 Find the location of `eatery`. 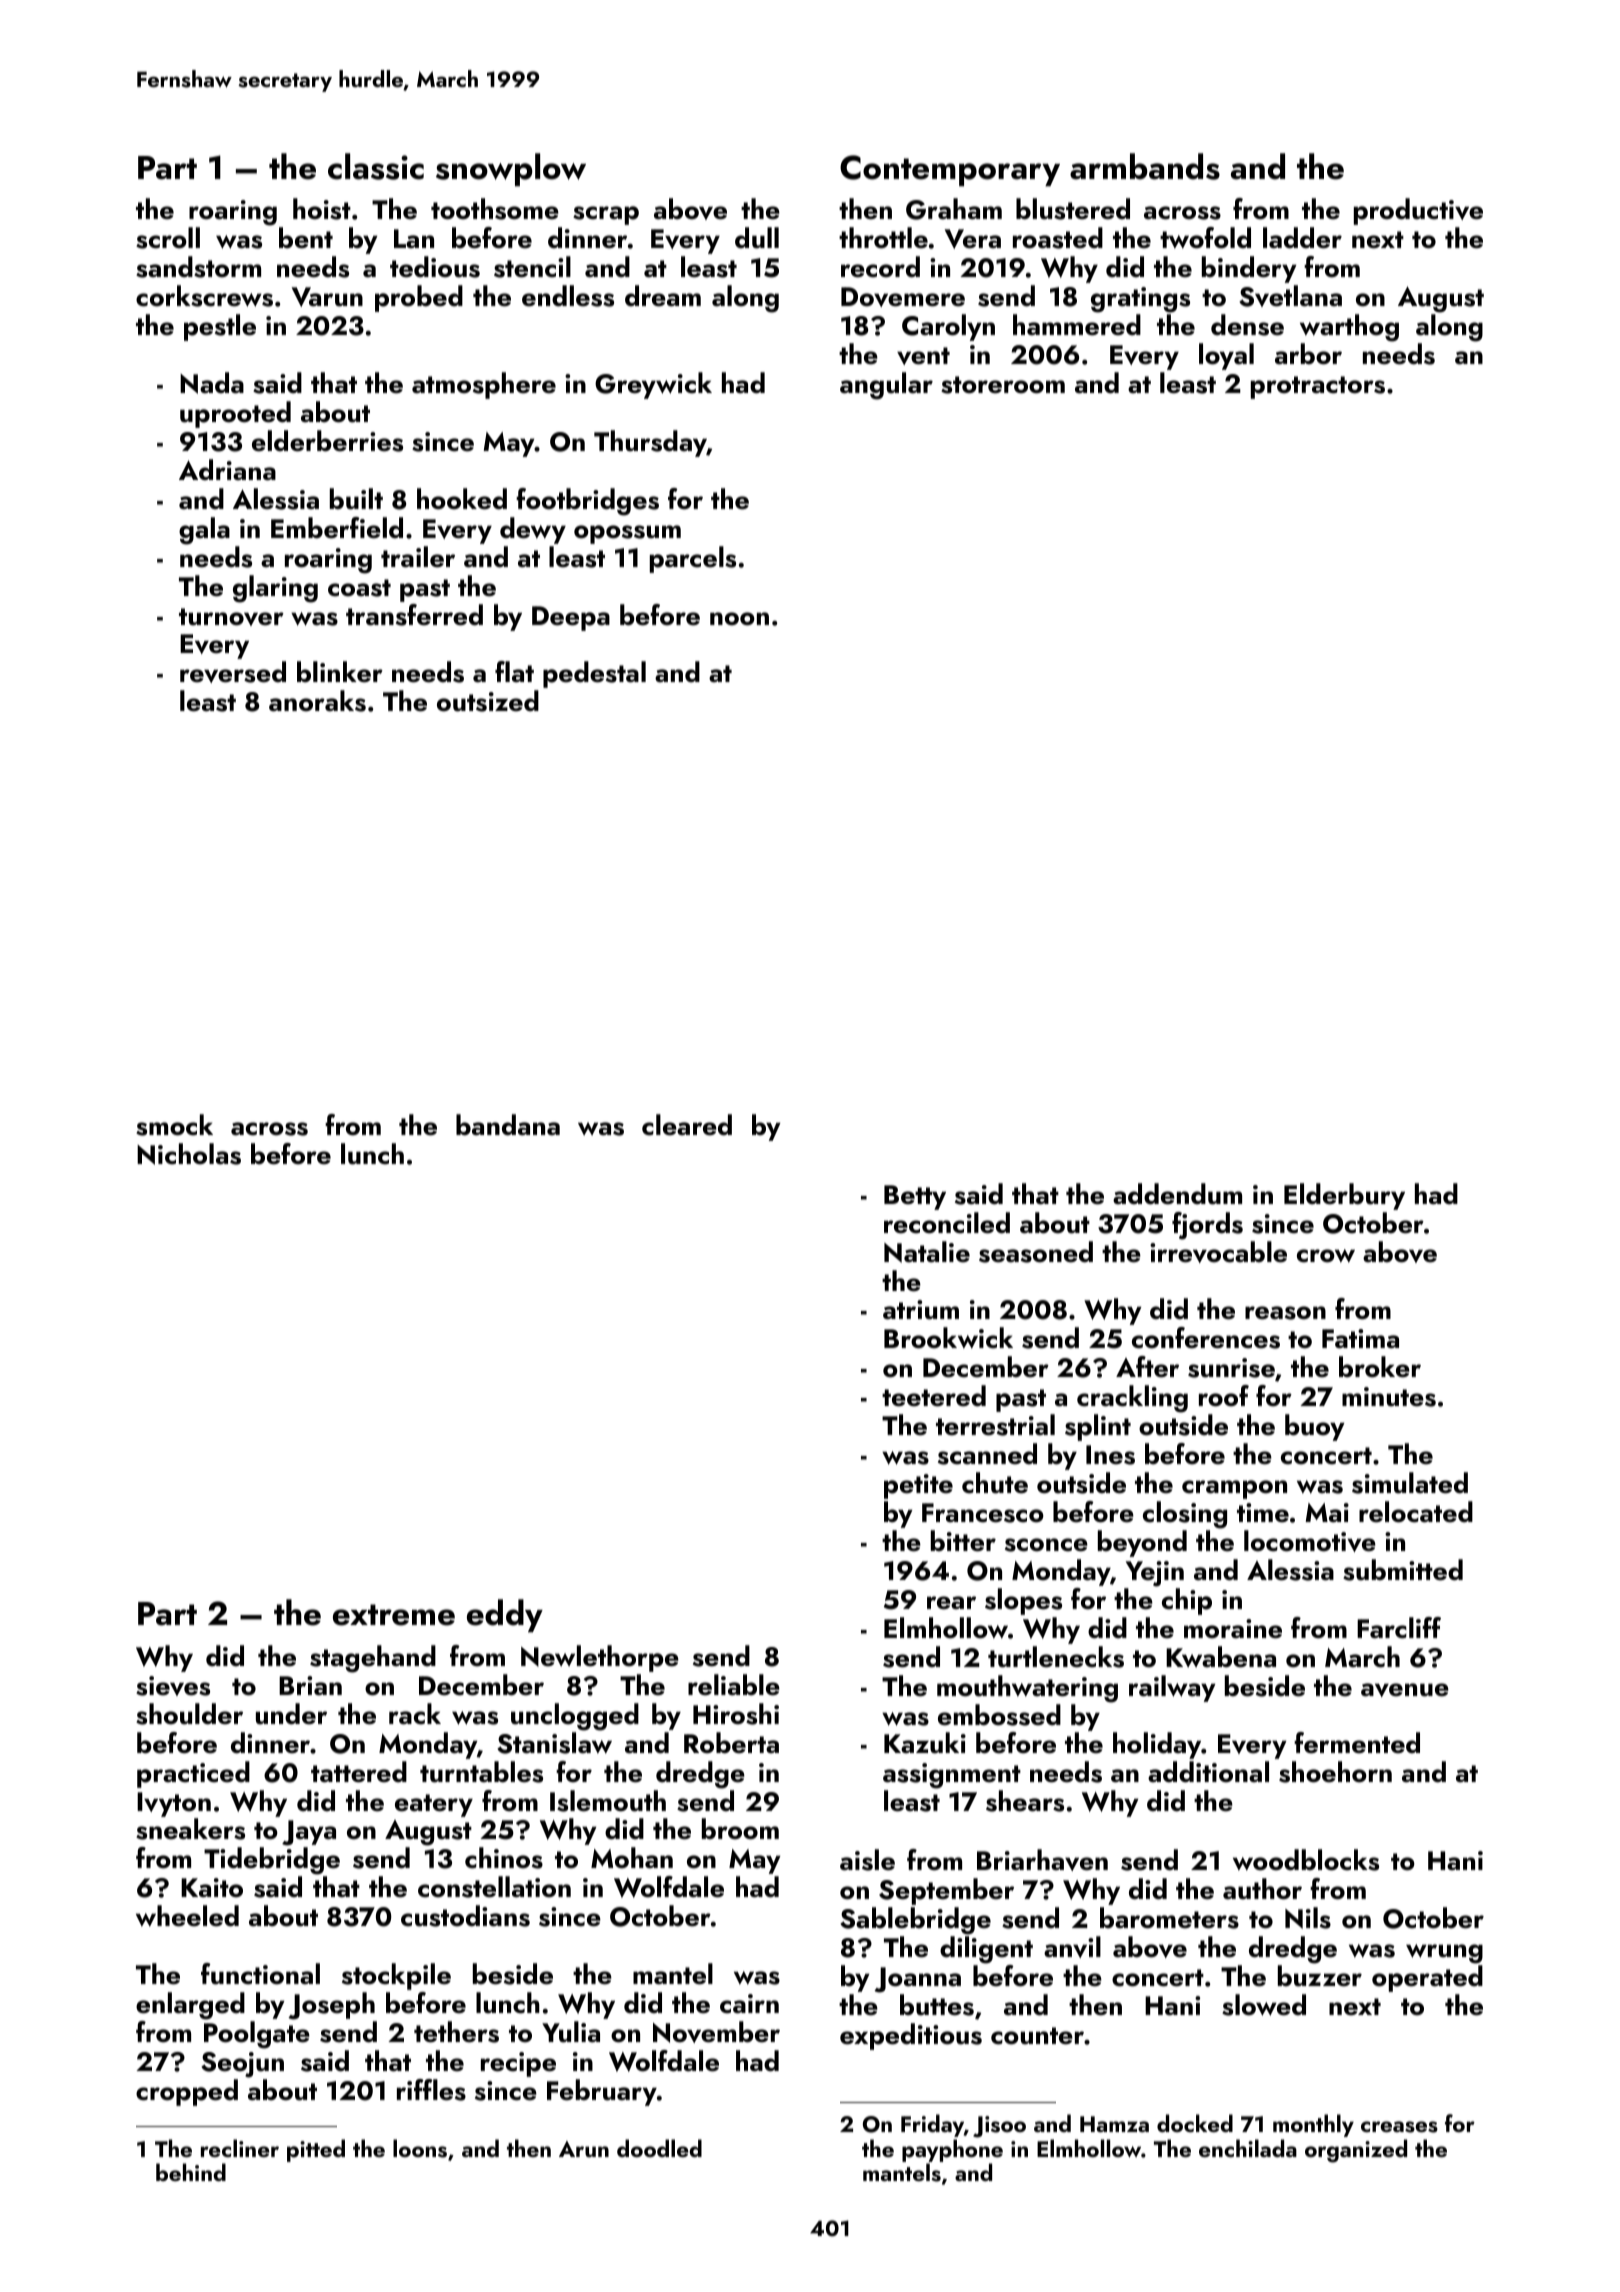

eatery is located at coordinates (434, 1805).
